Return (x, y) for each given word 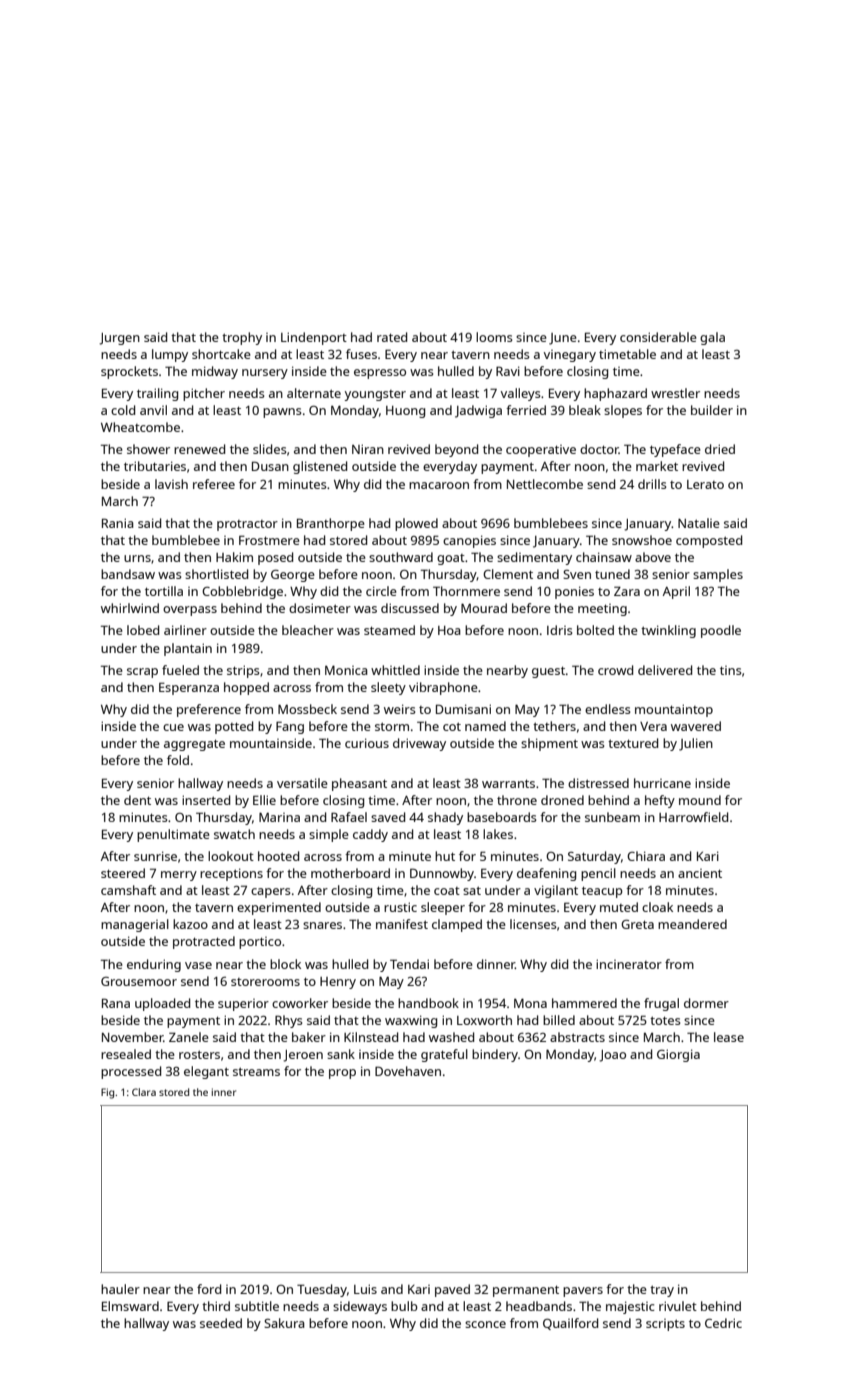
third (216, 1306)
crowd (615, 670)
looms (494, 337)
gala (712, 338)
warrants (508, 783)
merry (179, 876)
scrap (142, 673)
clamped (457, 925)
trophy (242, 338)
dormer (706, 1003)
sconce (485, 1324)
